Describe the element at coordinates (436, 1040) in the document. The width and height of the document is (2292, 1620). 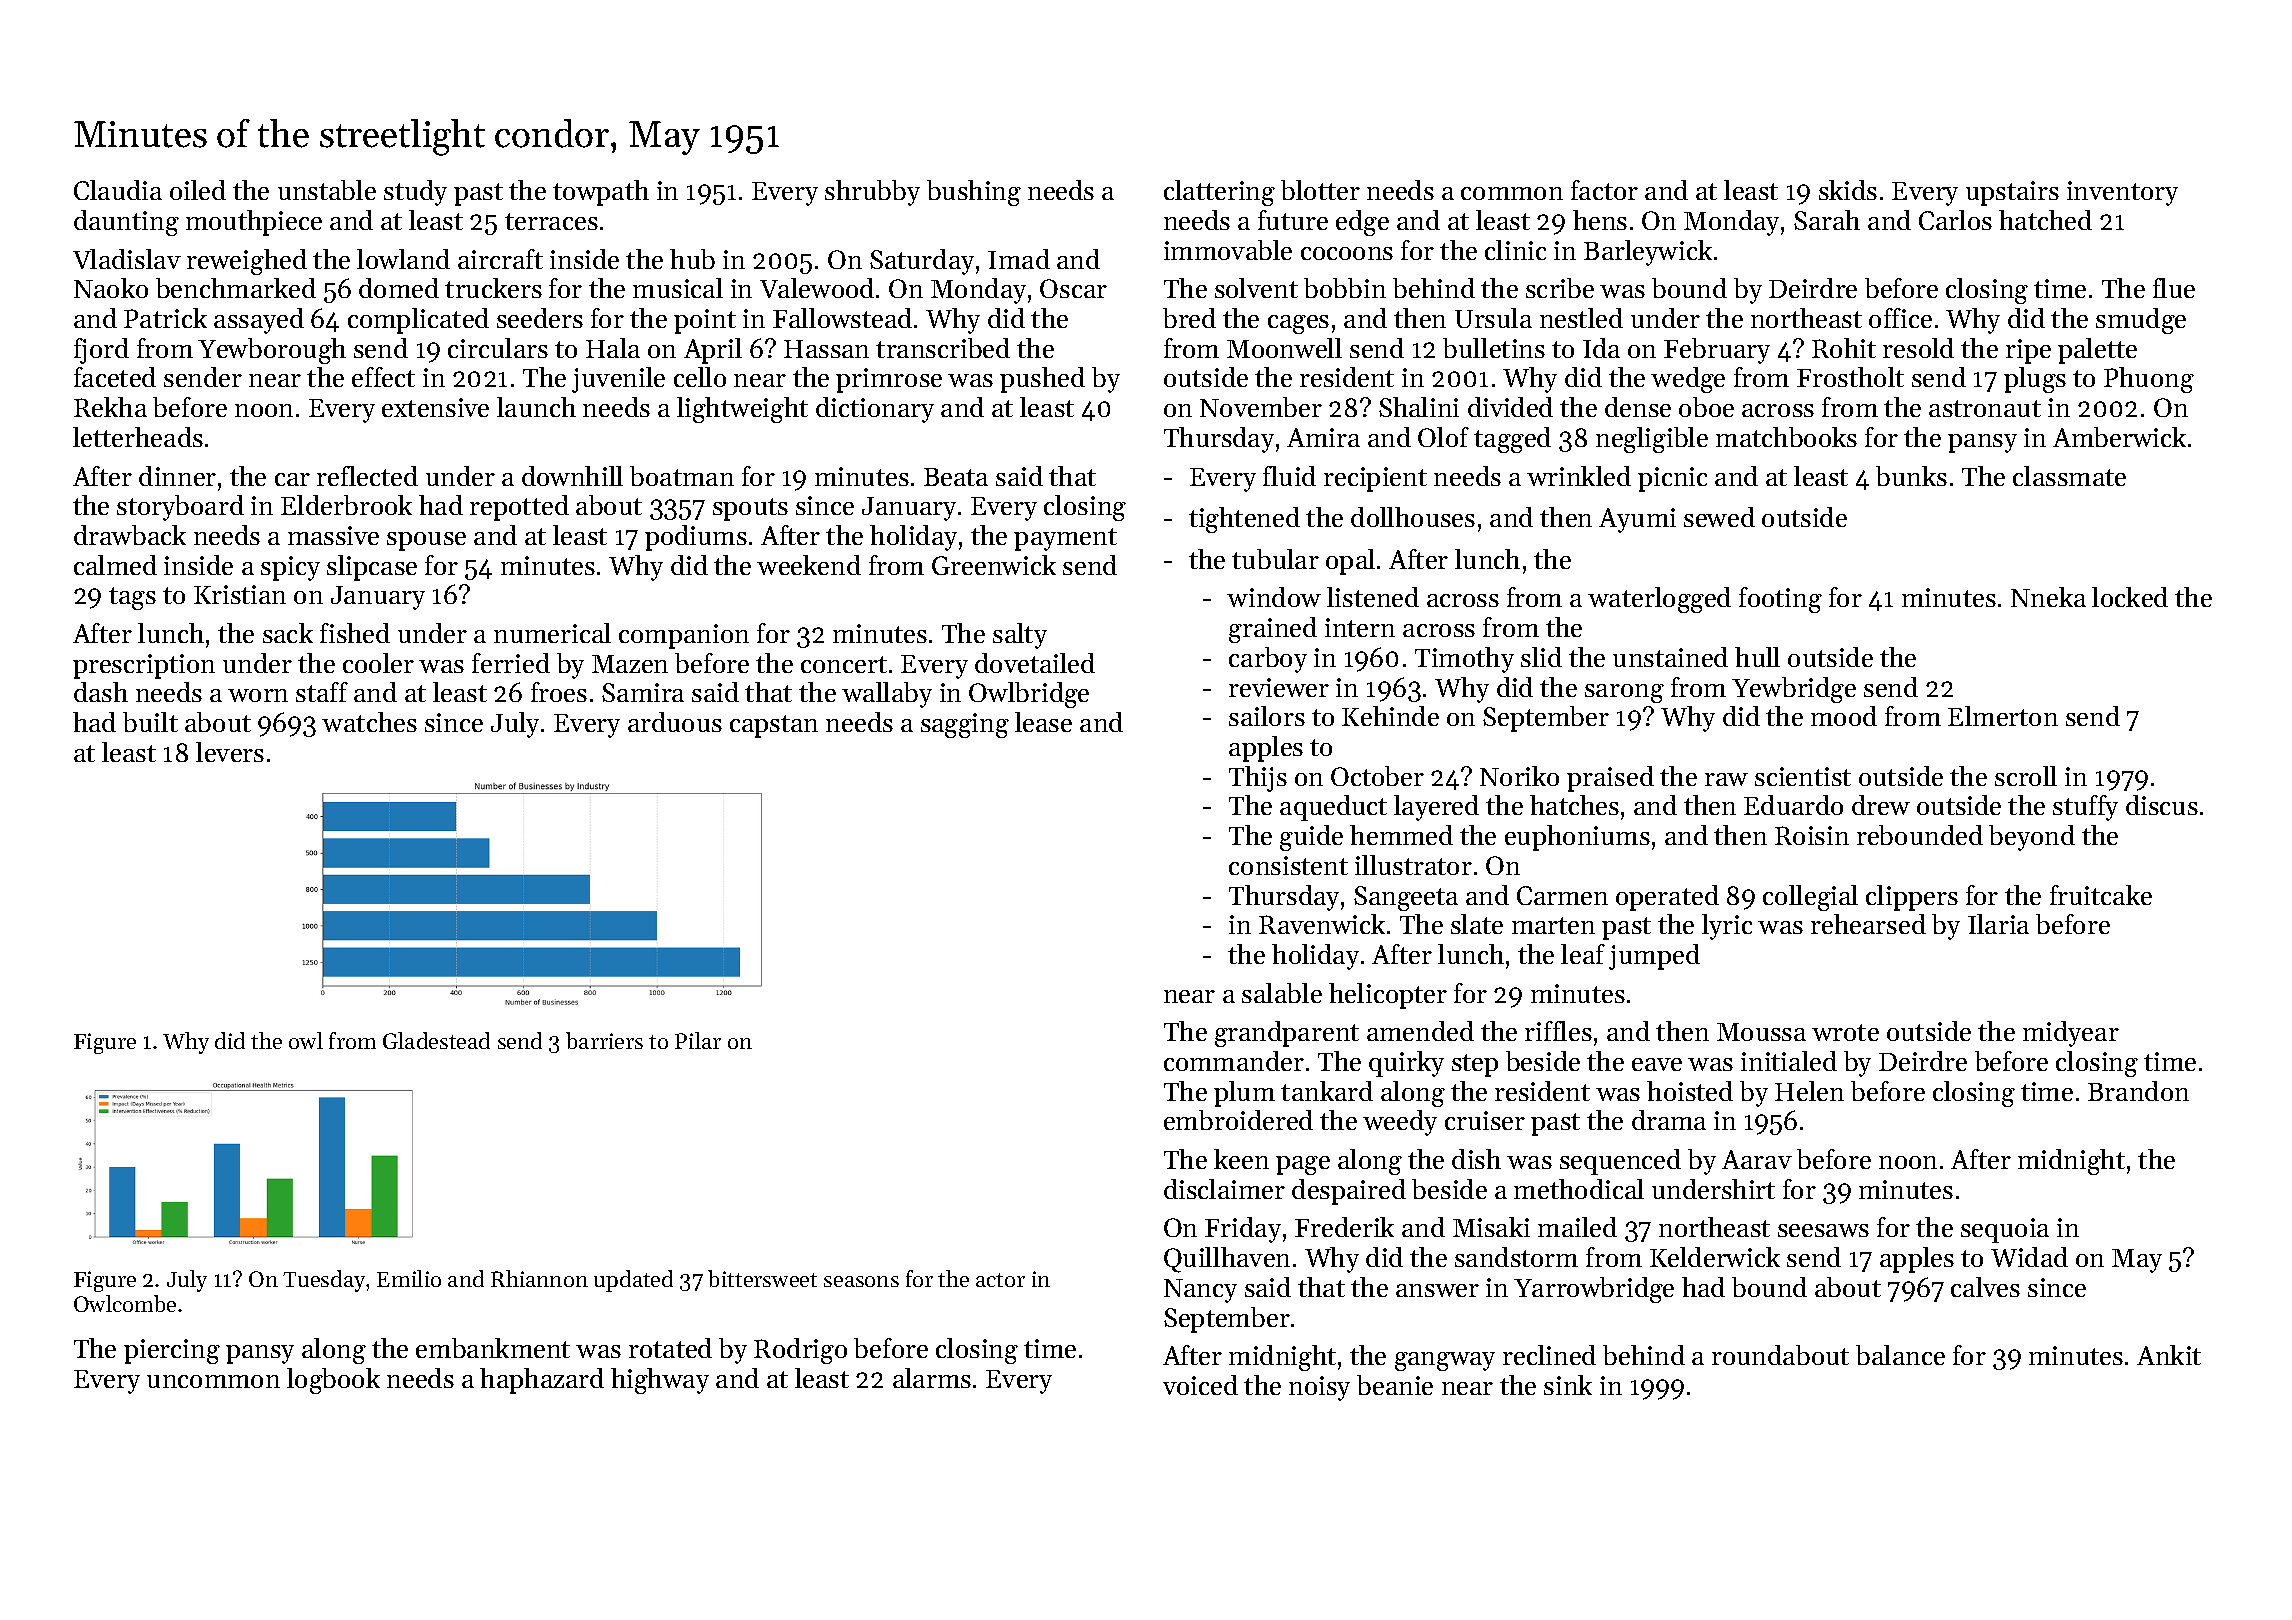
I see `Gladestead` at that location.
